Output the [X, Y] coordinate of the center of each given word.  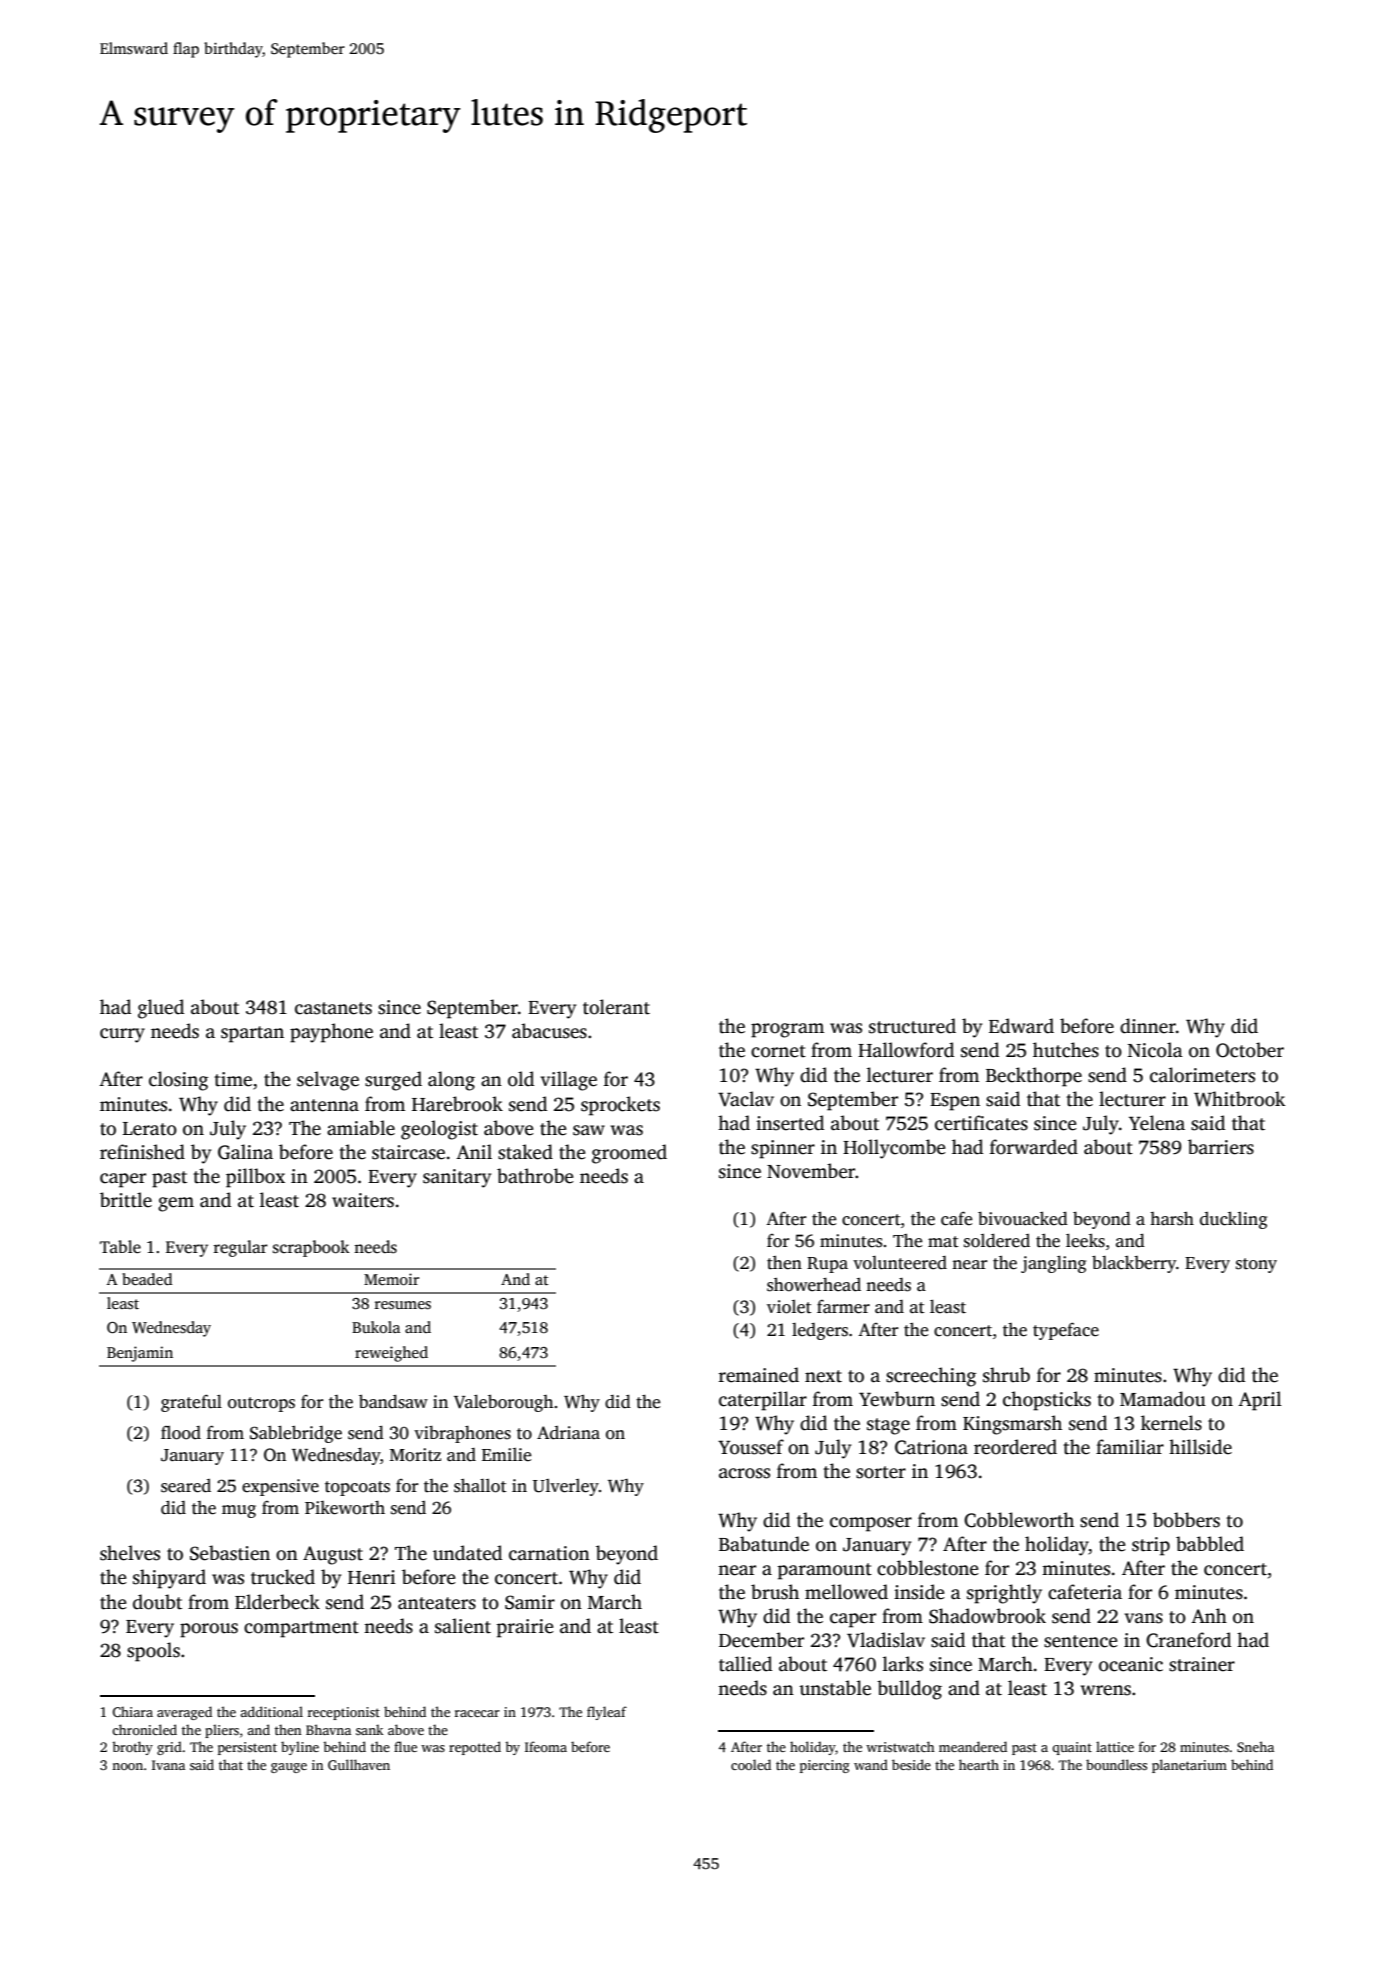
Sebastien [230, 1553]
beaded [147, 1279]
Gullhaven [359, 1764]
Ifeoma [546, 1746]
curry [122, 1035]
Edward [1021, 1026]
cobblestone [928, 1568]
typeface [1066, 1331]
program [787, 1030]
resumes [403, 1305]
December [761, 1640]
